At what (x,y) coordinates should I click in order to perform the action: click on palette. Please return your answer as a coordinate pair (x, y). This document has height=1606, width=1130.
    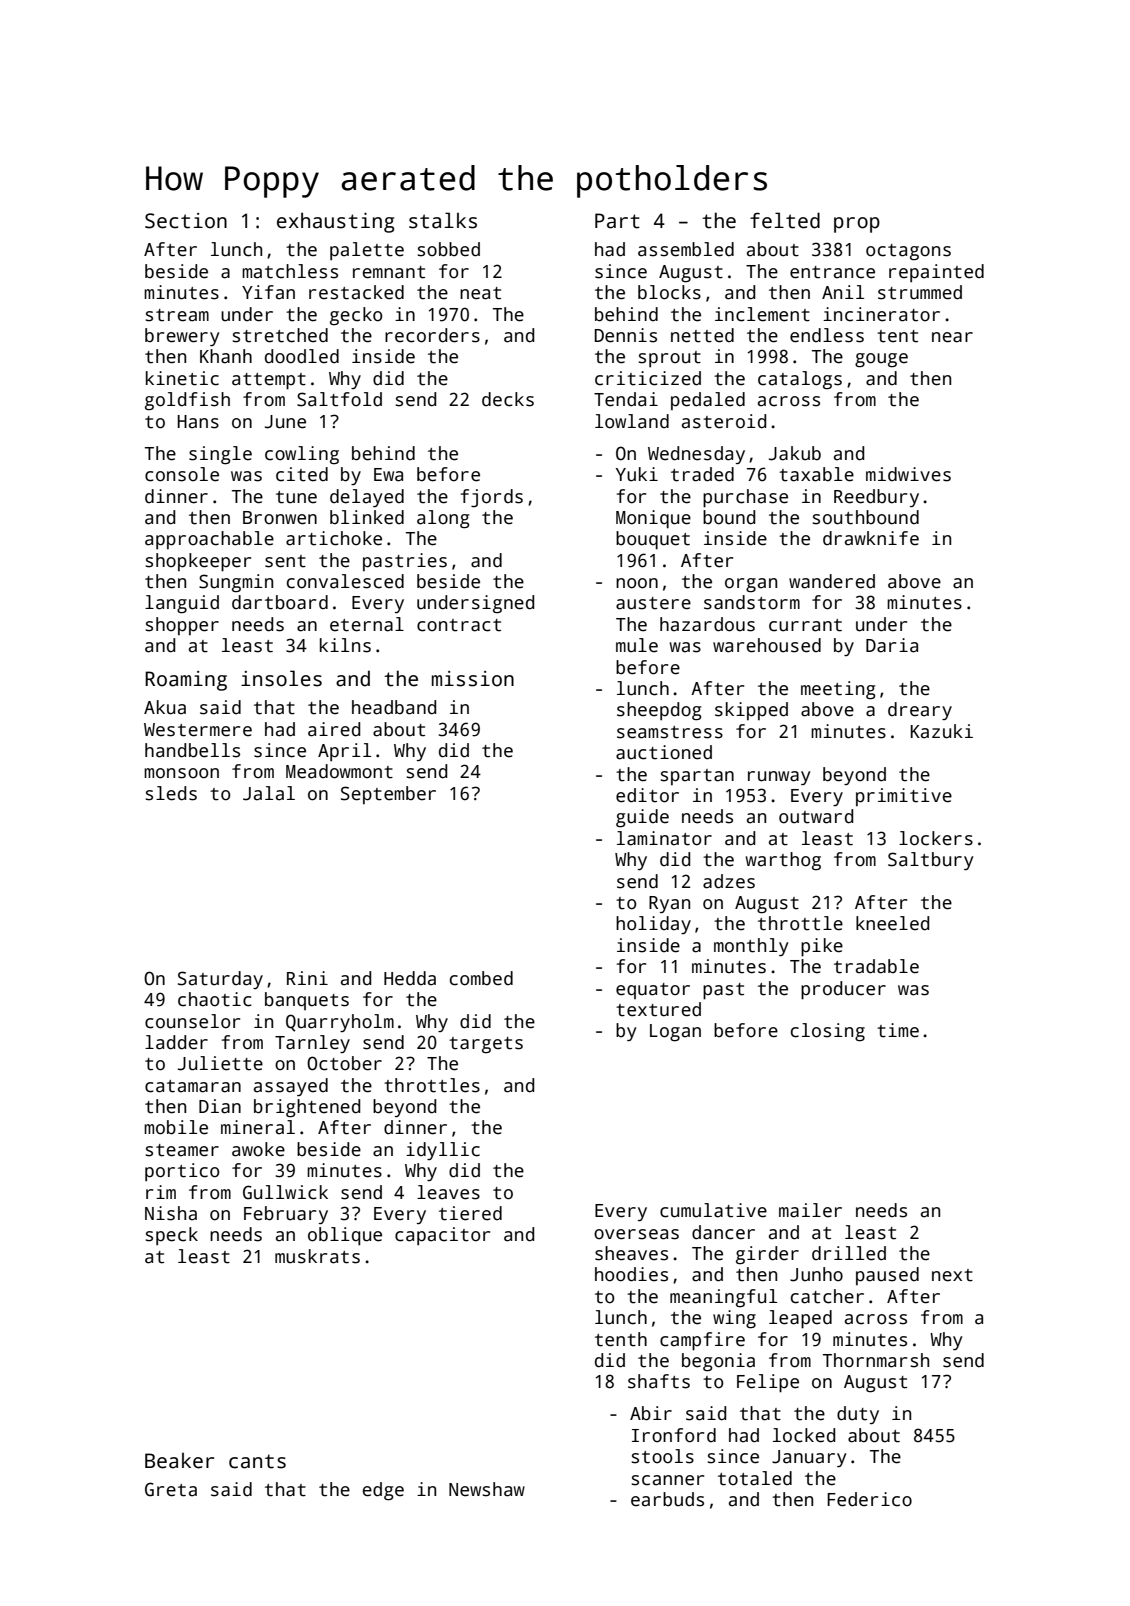
    Looking at the image, I should click on (367, 251).
